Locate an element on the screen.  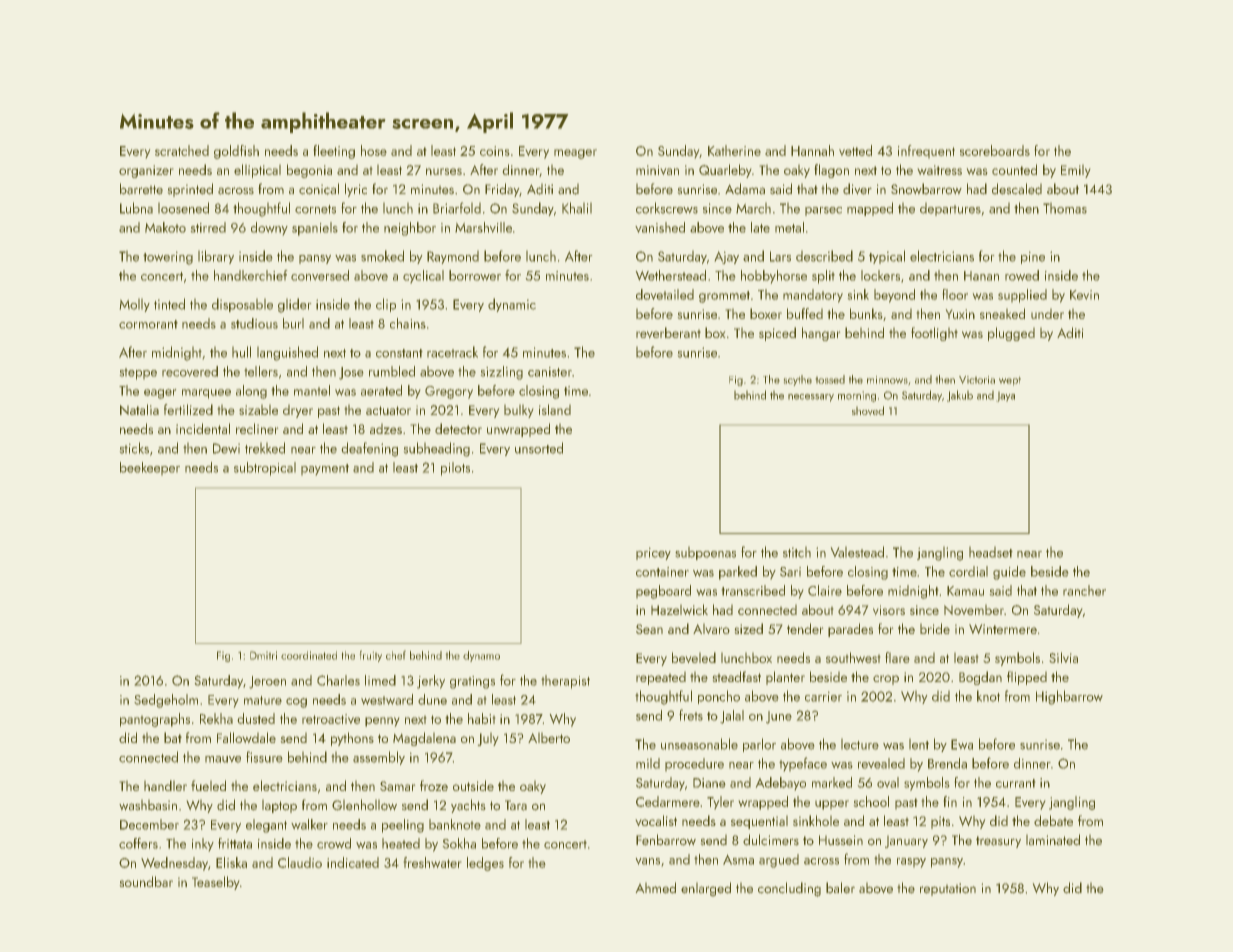
Emily is located at coordinates (1076, 171).
